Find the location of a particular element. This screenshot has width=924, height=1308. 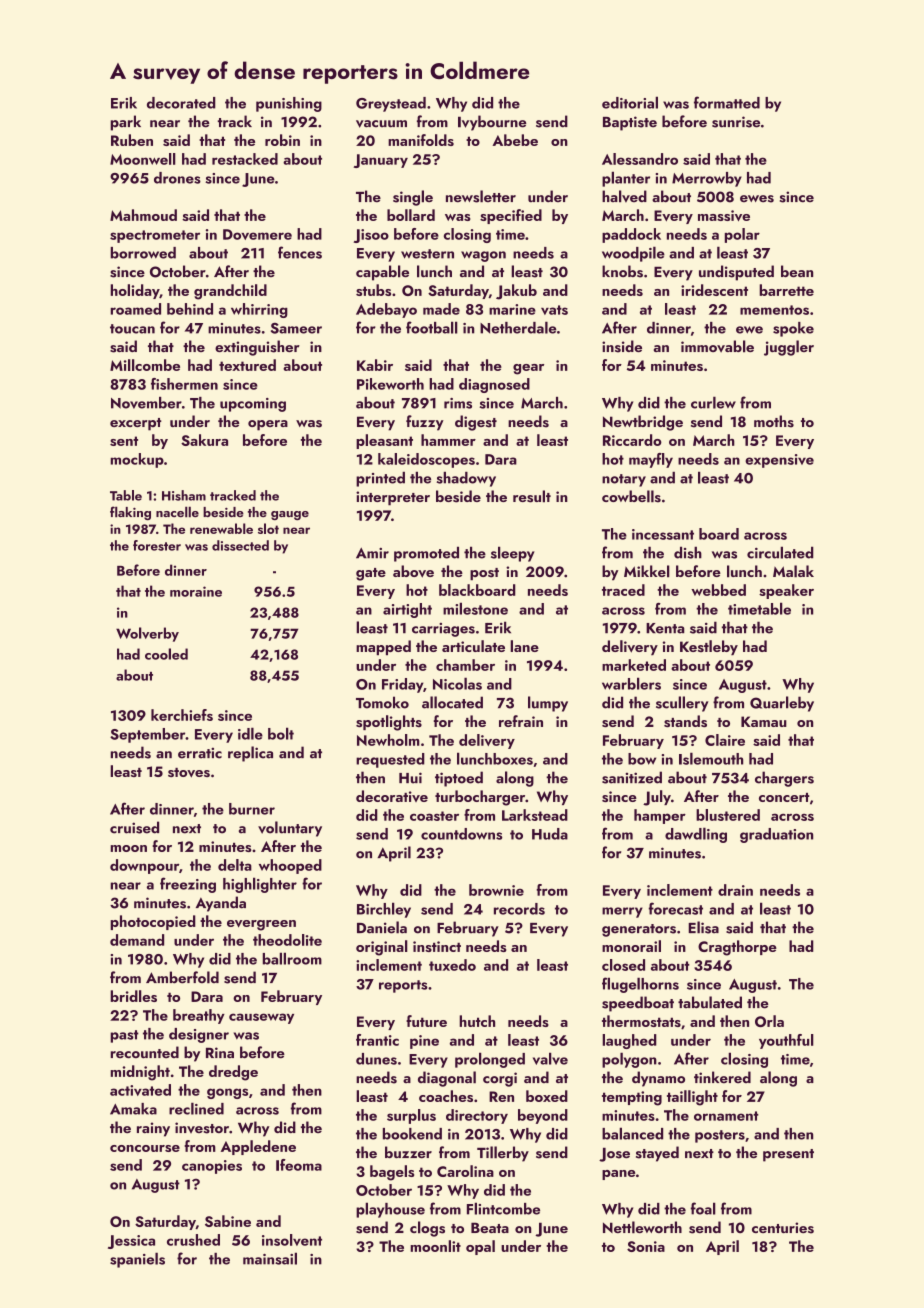

opal is located at coordinates (480, 1247).
